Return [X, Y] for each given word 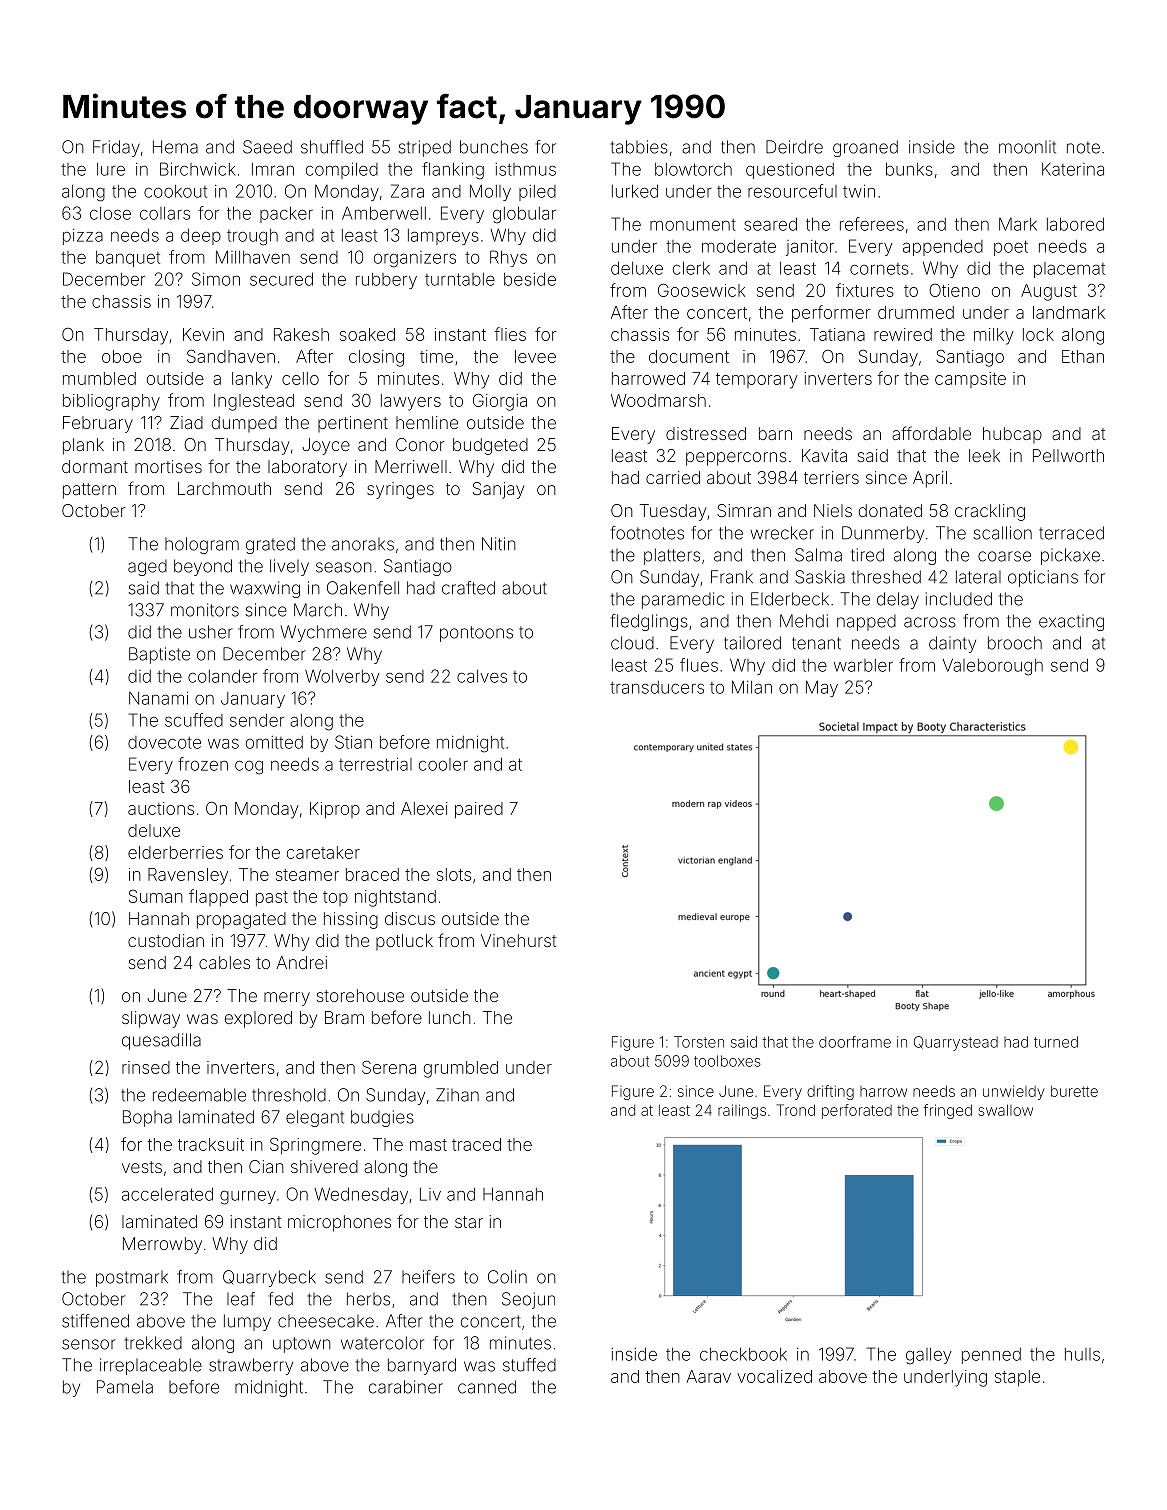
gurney [248, 1197]
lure [111, 169]
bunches [494, 147]
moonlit [1027, 147]
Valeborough [993, 667]
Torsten [699, 1042]
